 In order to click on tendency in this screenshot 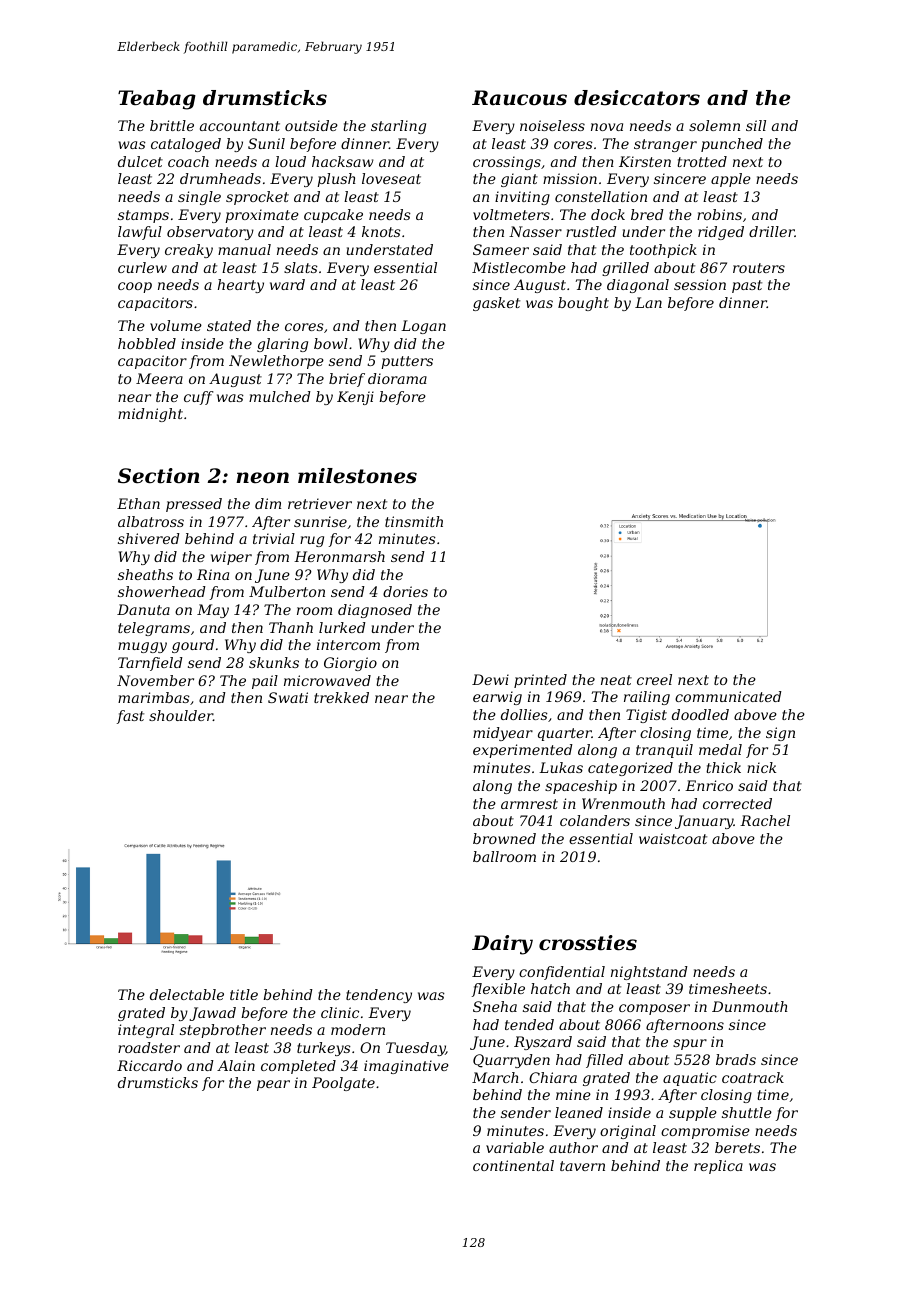, I will do `click(379, 996)`.
